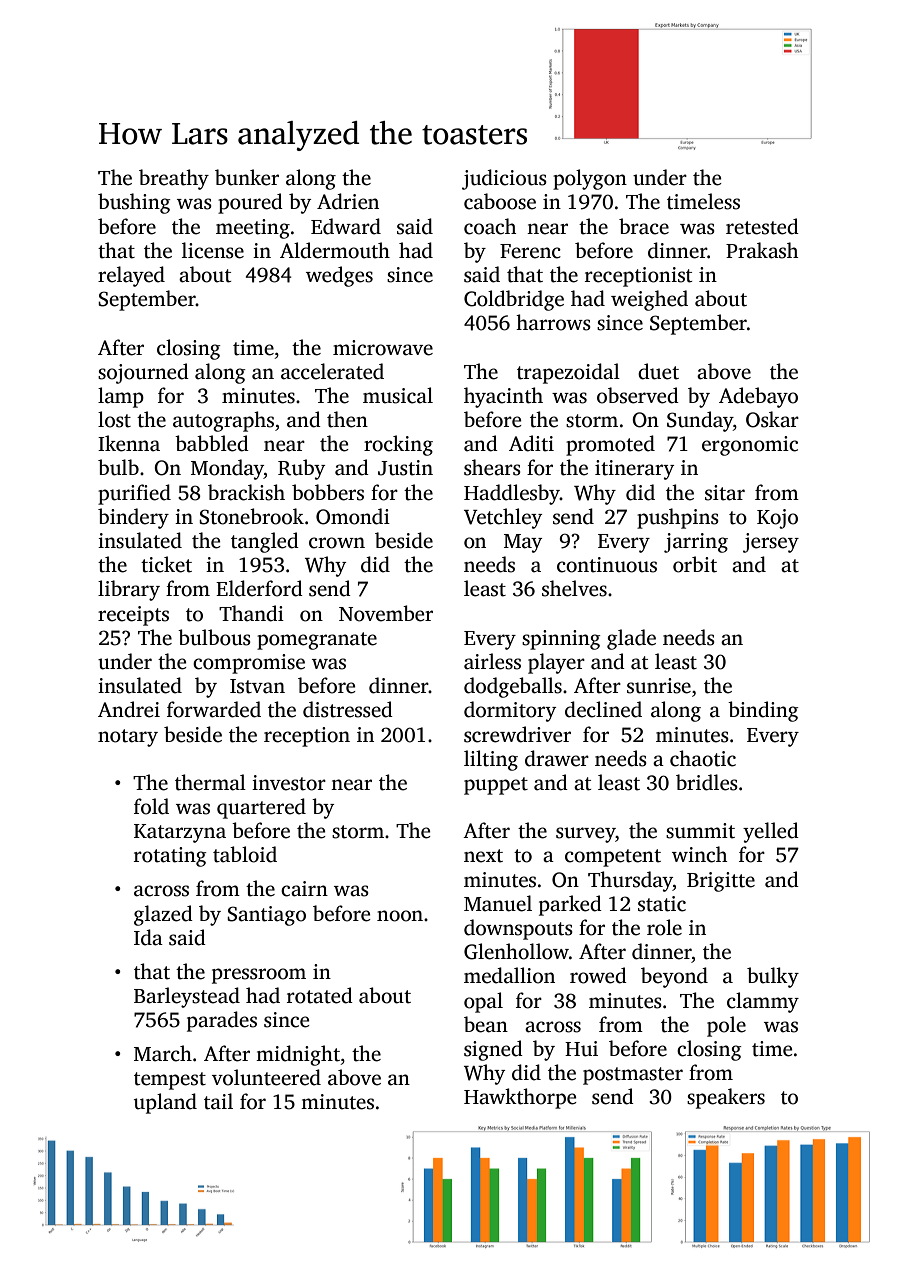 The width and height of the page is (897, 1273). Describe the element at coordinates (134, 203) in the page. I see `bushing` at that location.
